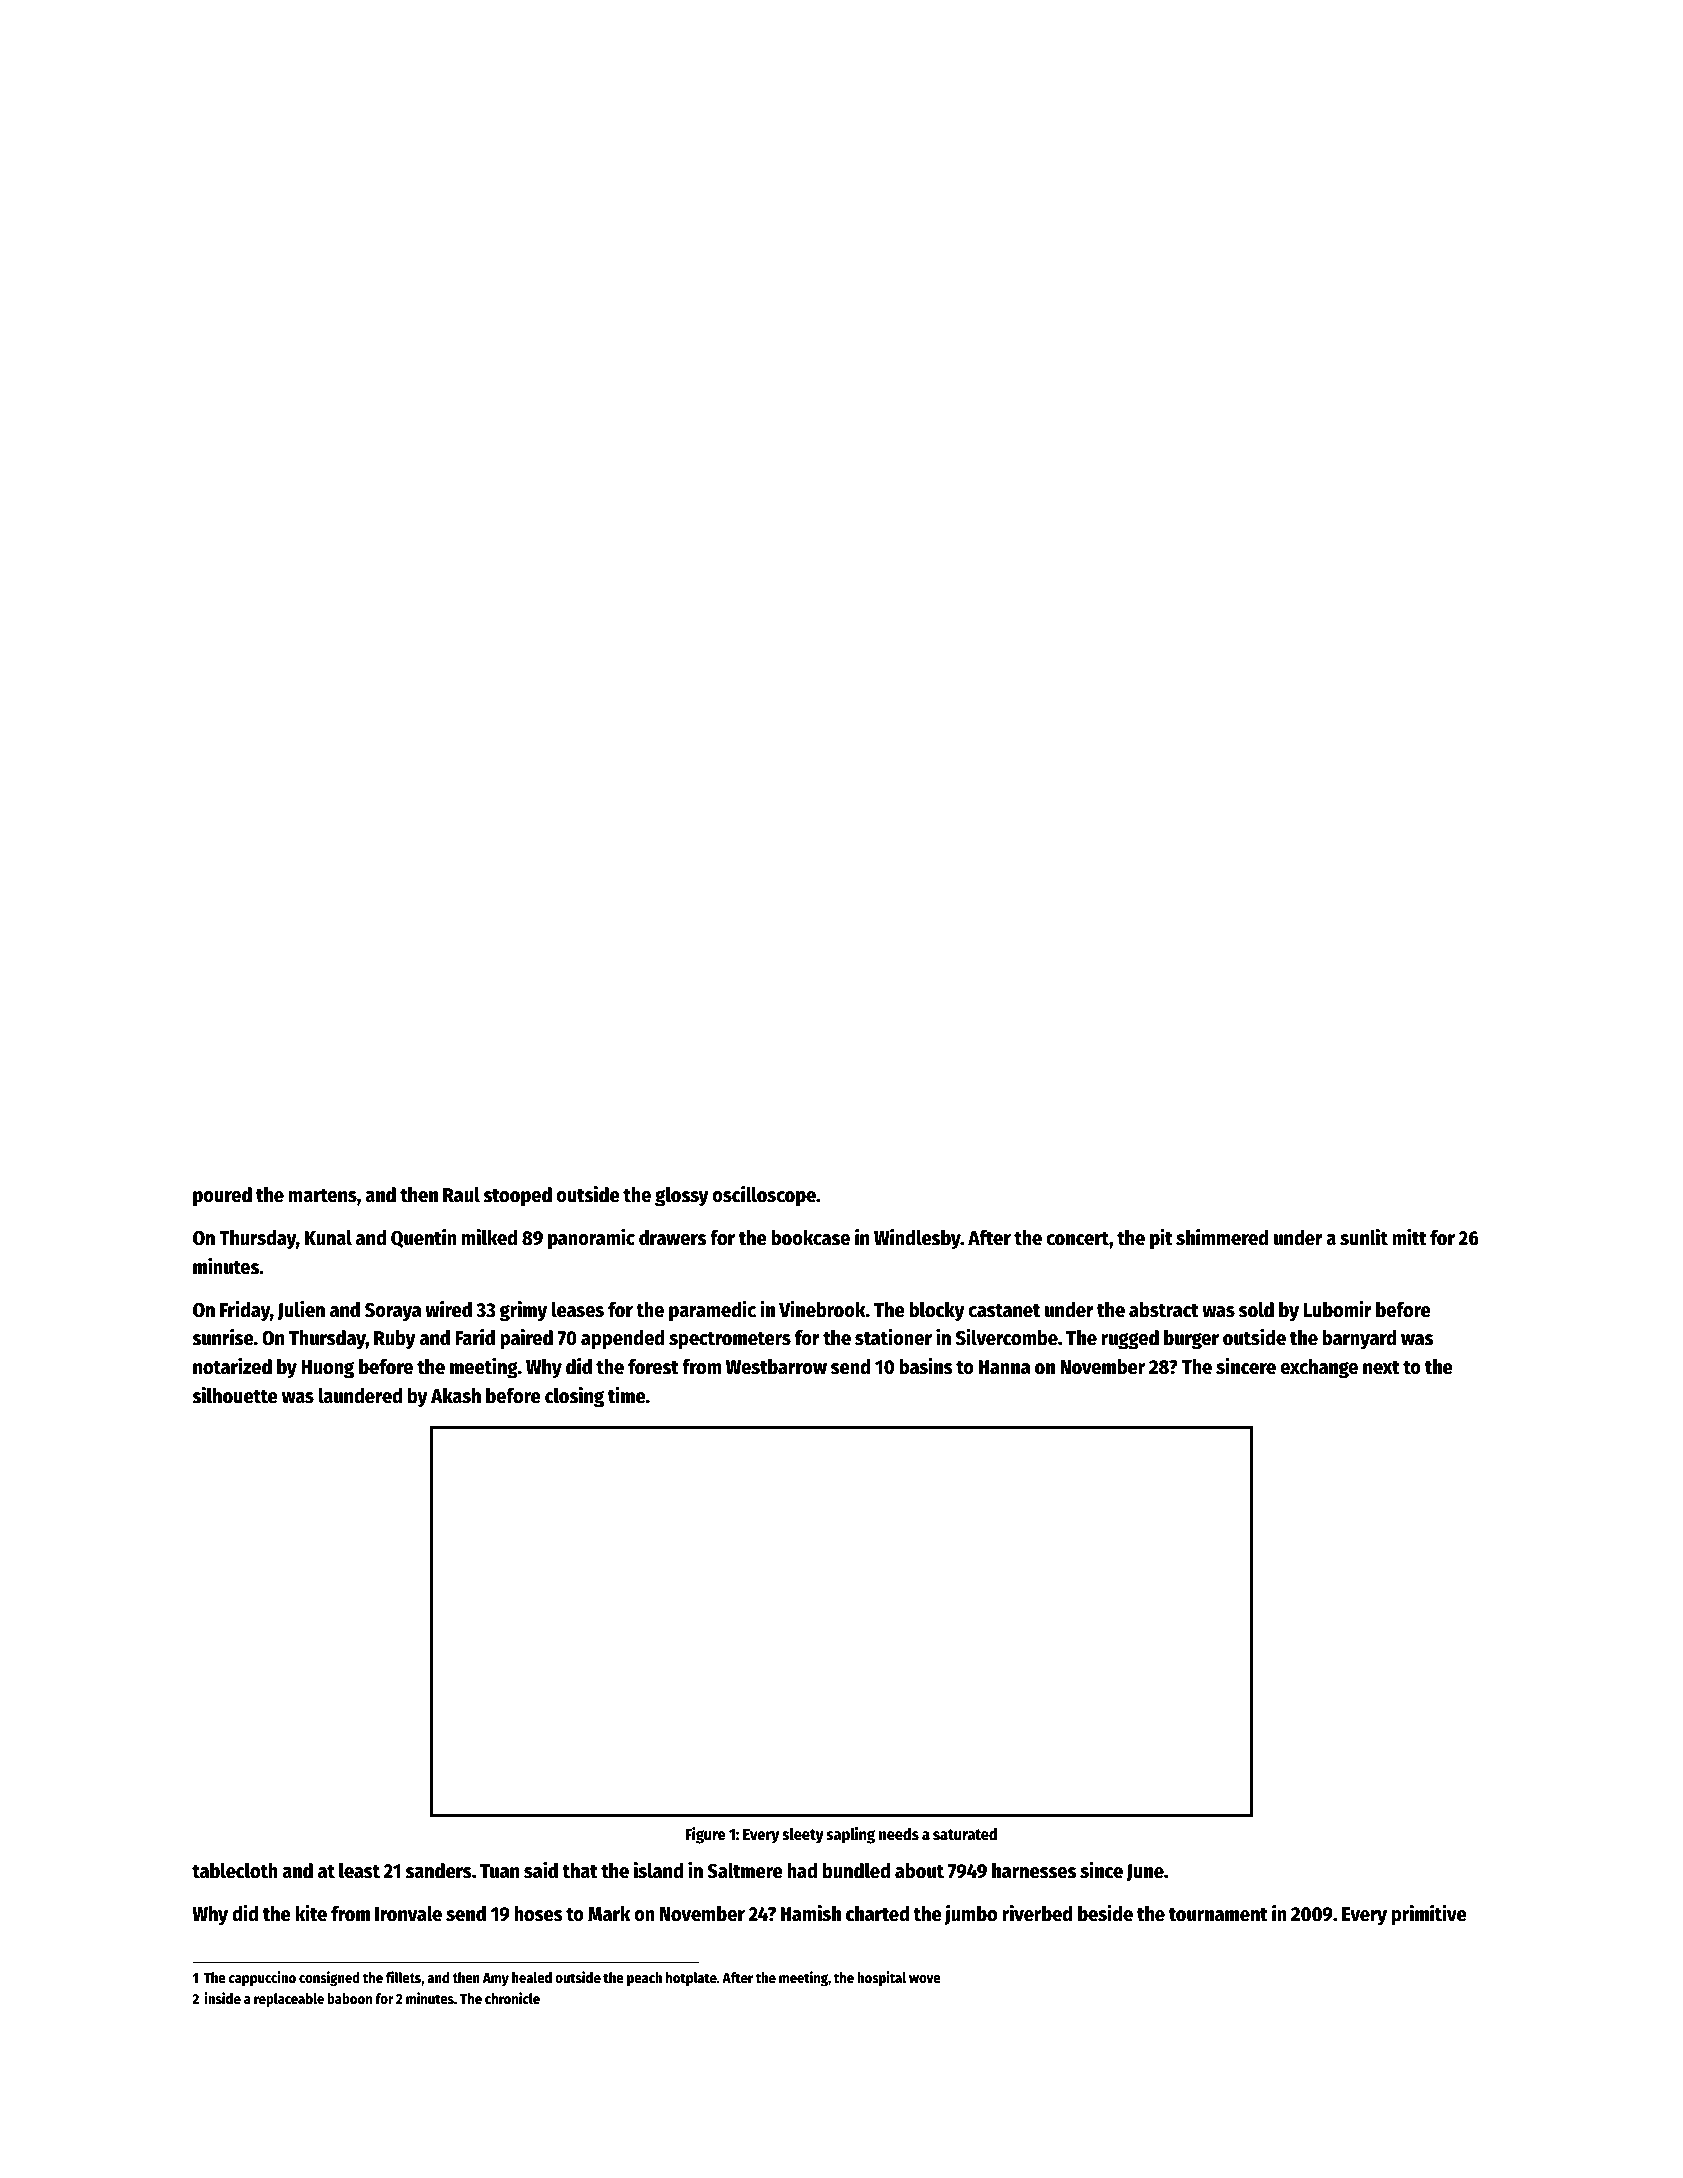 This image has width=1683, height=2178. I want to click on saturated, so click(965, 1834).
